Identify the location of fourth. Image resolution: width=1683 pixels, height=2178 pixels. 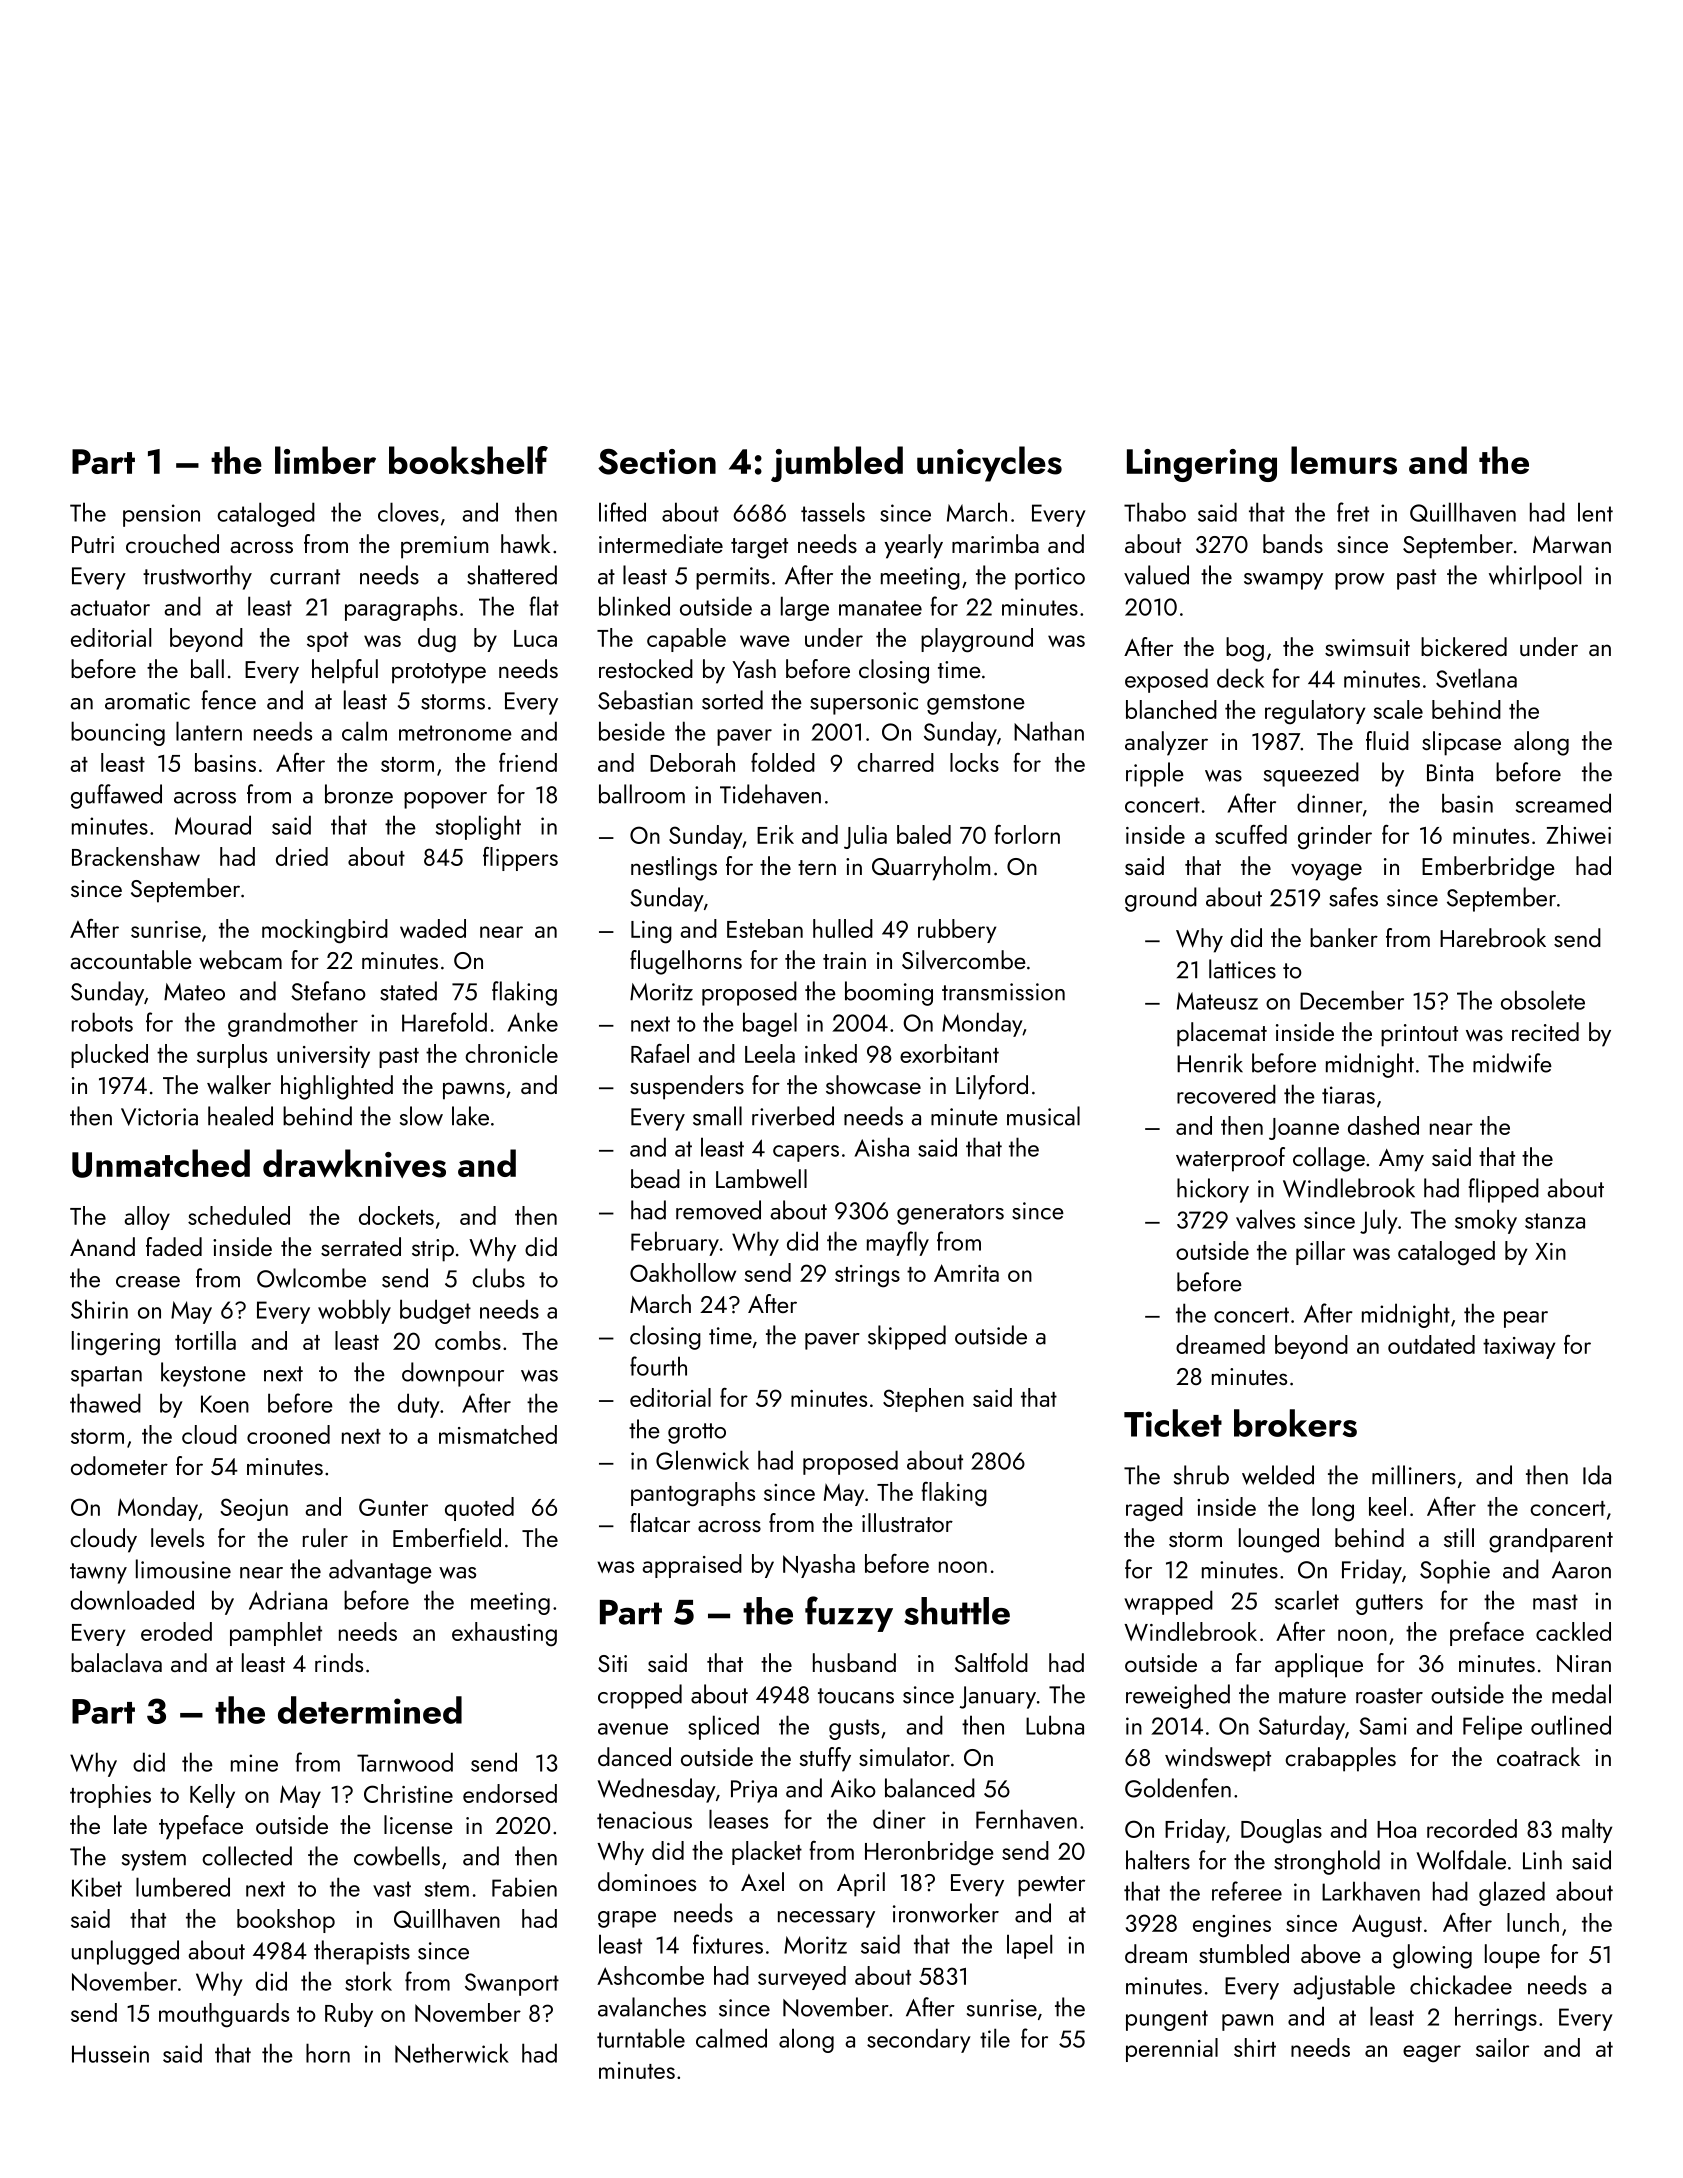
(658, 1366).
